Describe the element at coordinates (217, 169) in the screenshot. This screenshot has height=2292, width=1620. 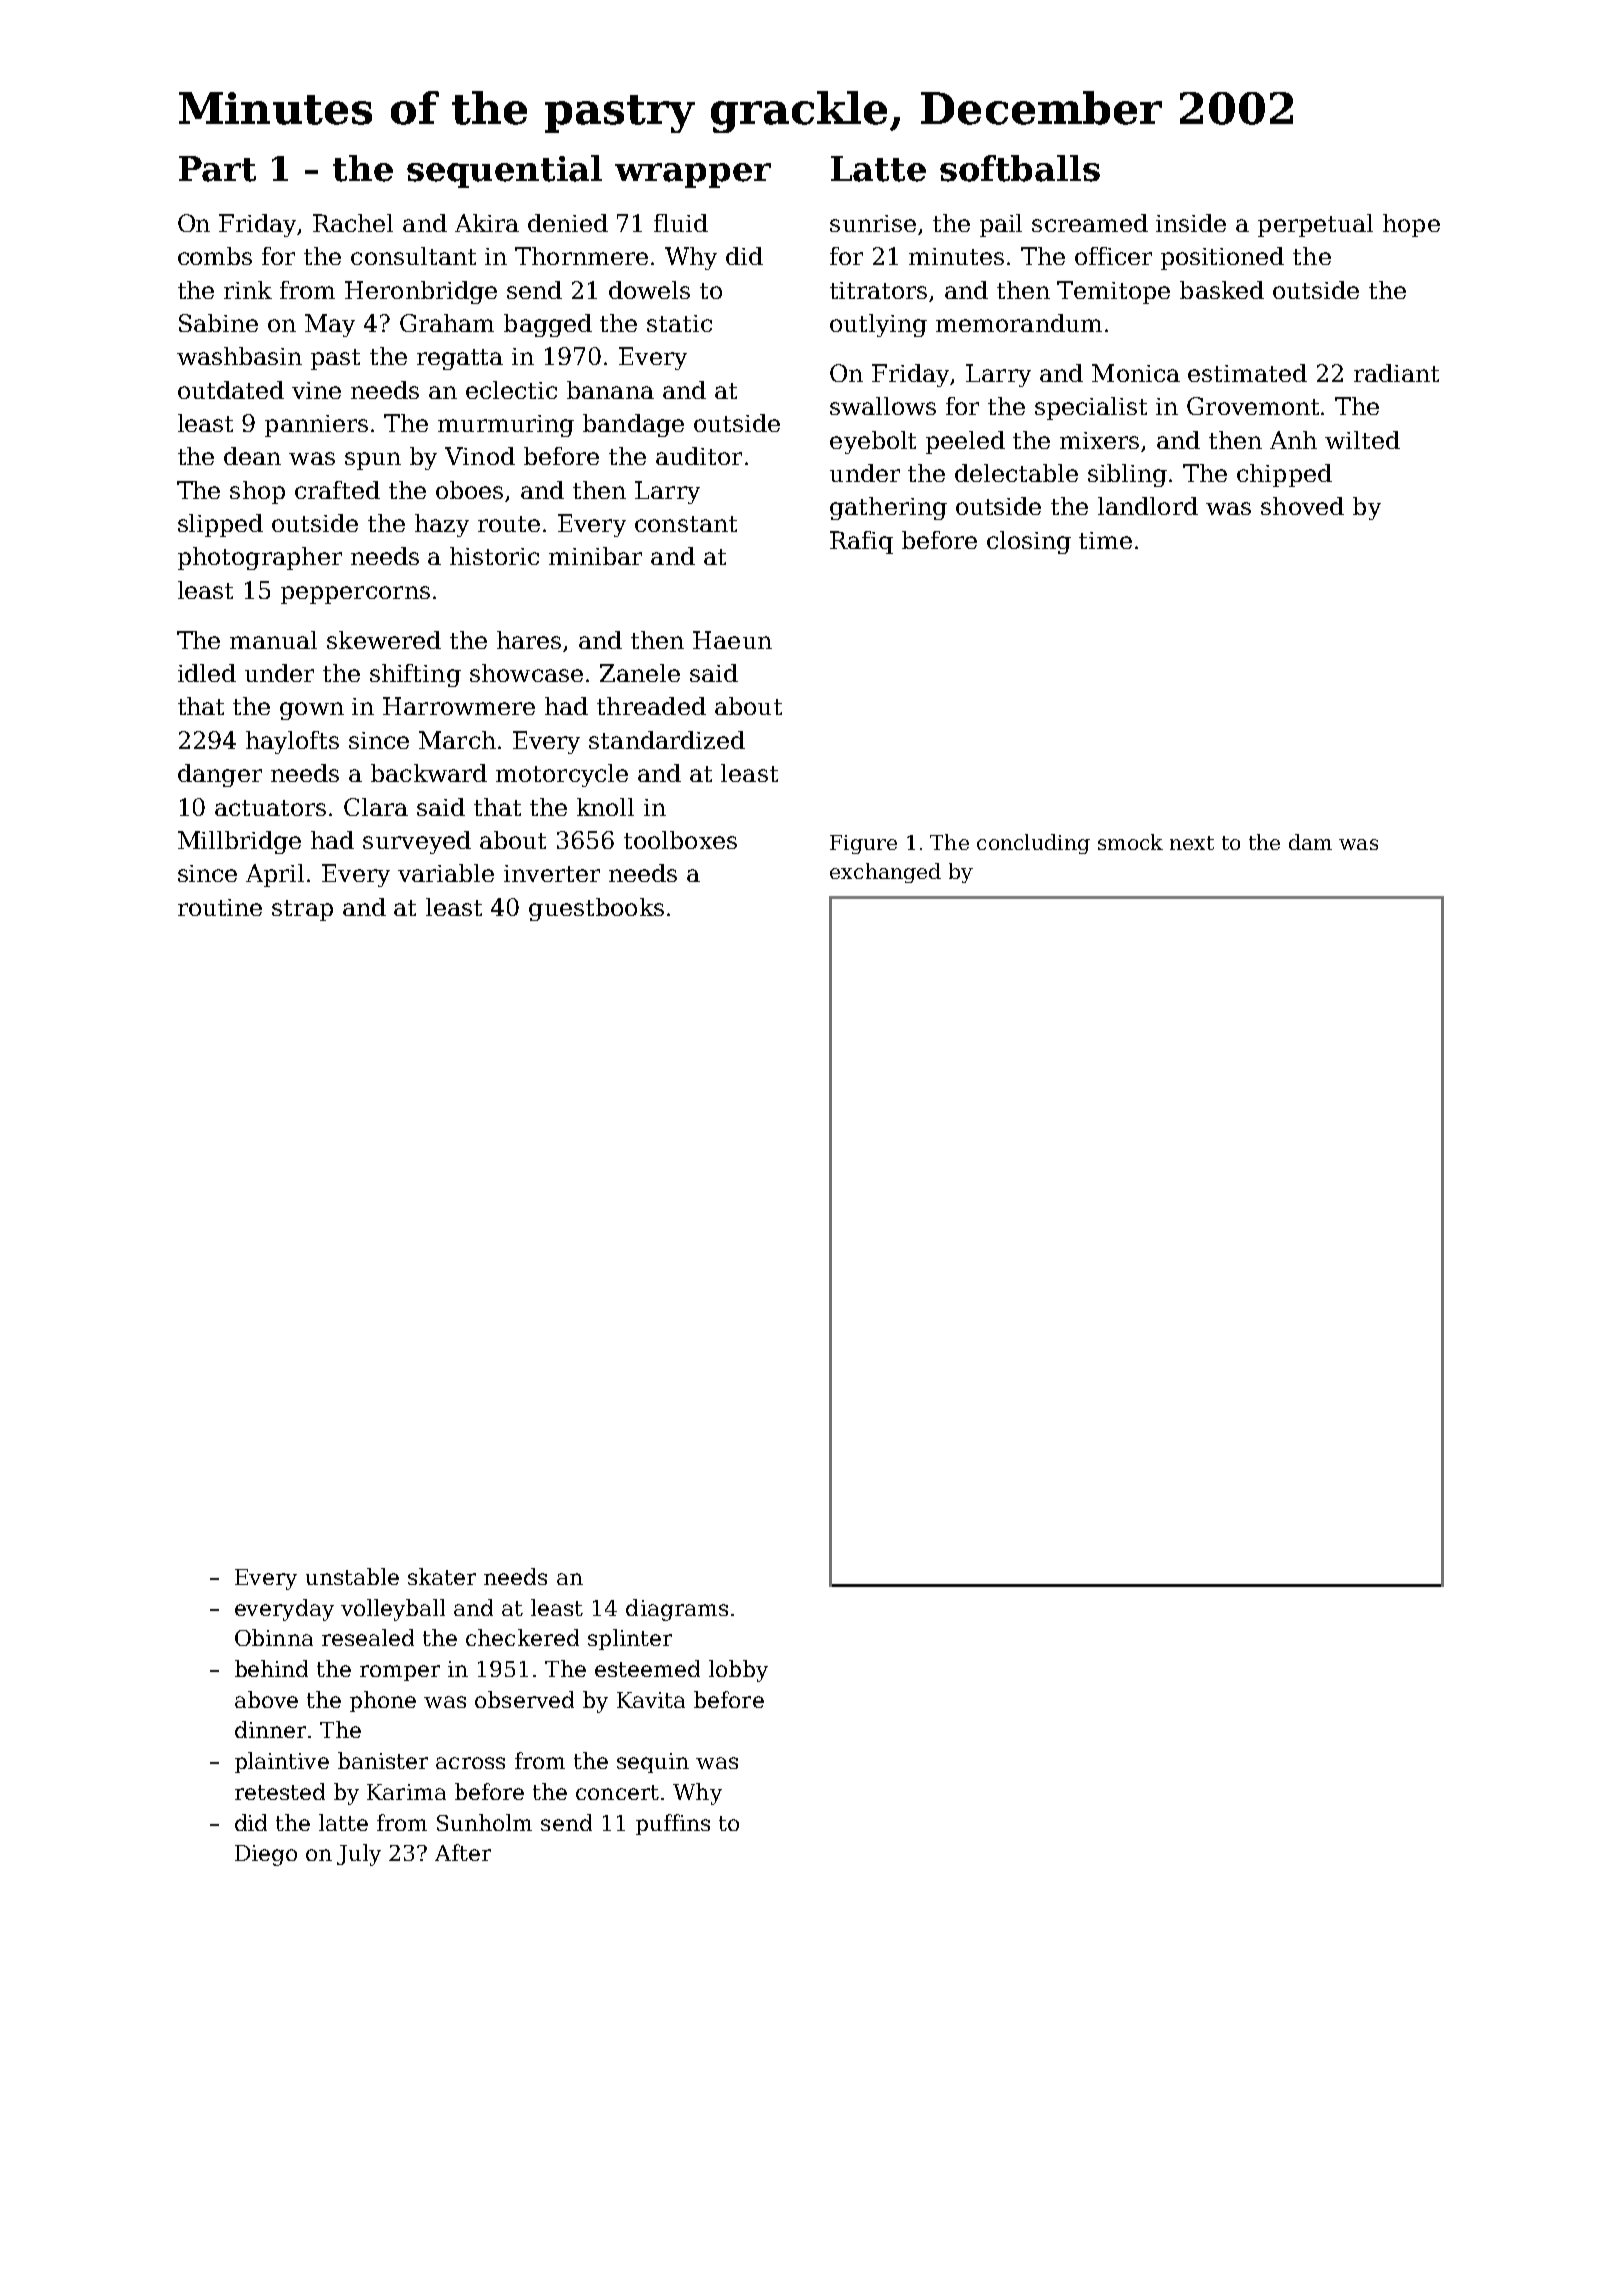
I see `Part` at that location.
